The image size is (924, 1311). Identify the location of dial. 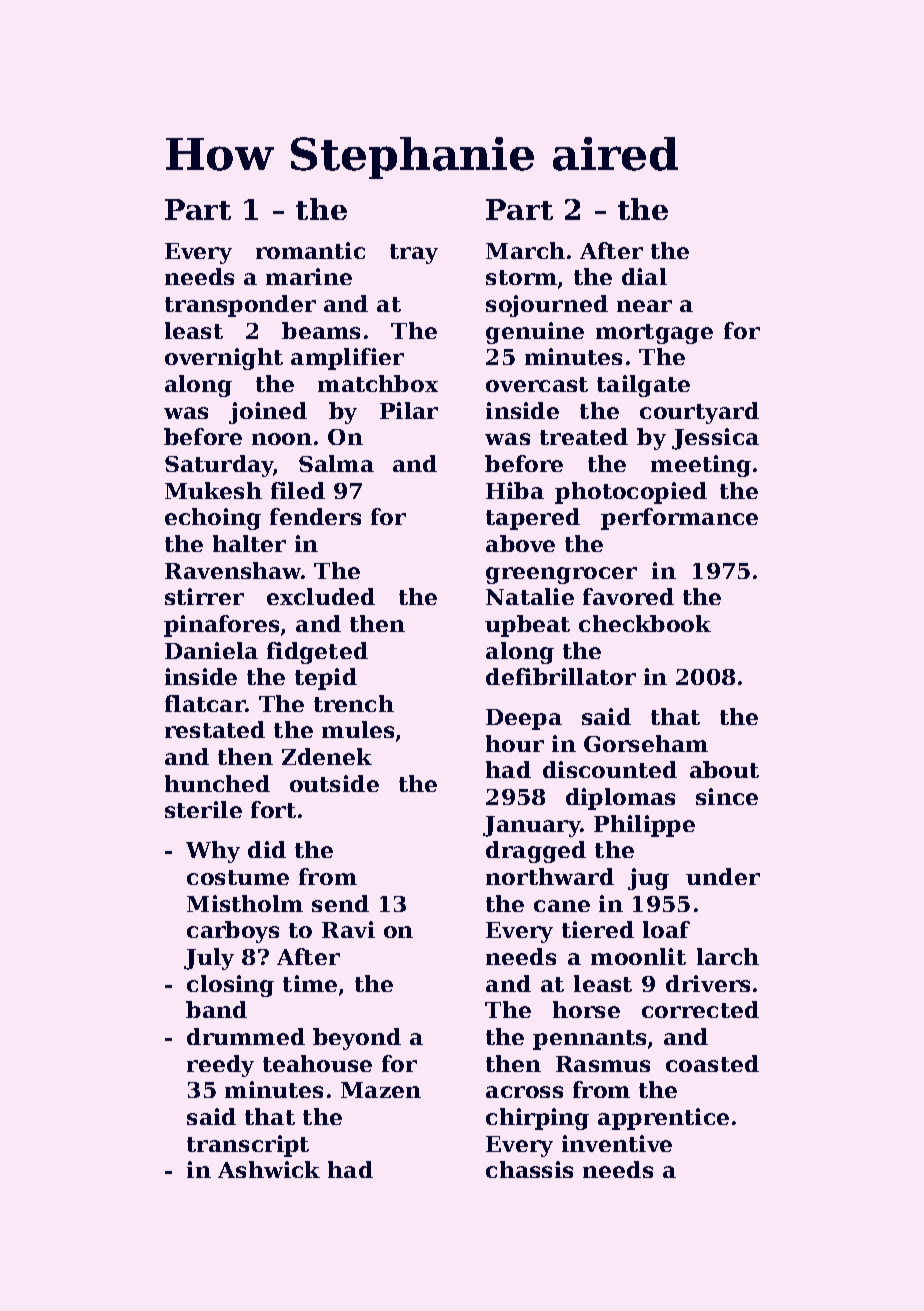
(644, 276).
